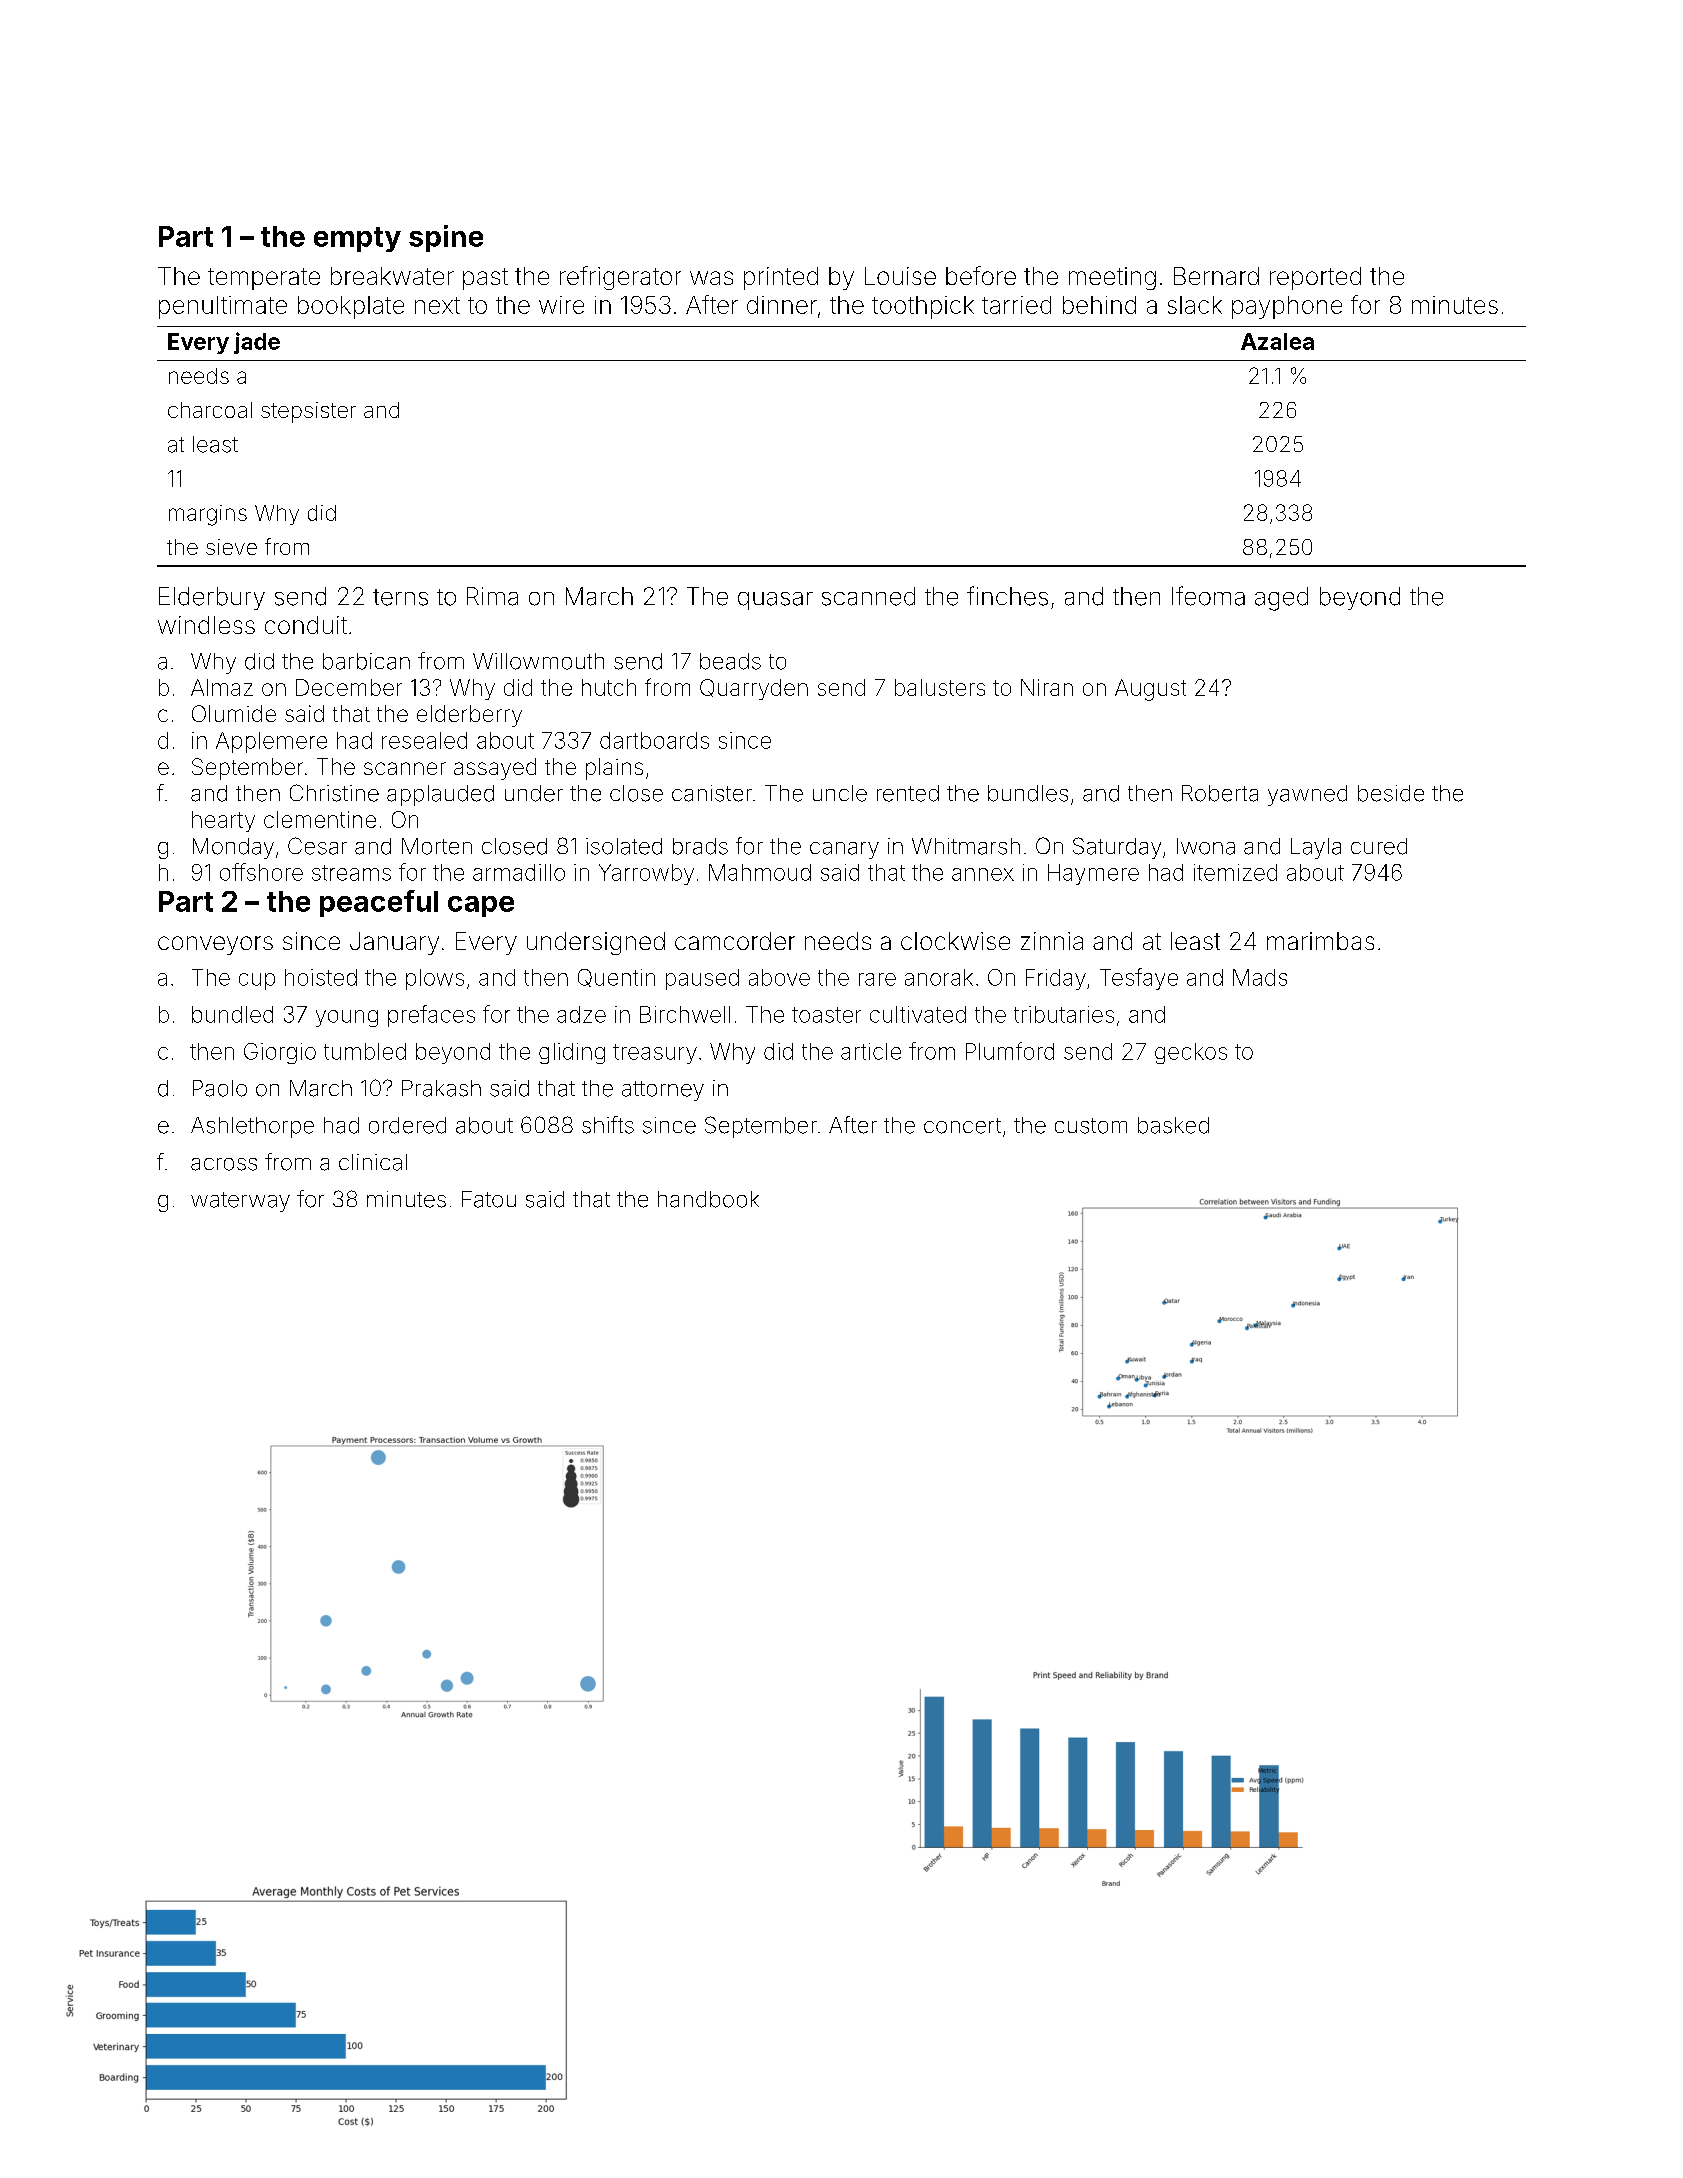 The height and width of the screenshot is (2178, 1683). I want to click on handbook, so click(708, 1199).
